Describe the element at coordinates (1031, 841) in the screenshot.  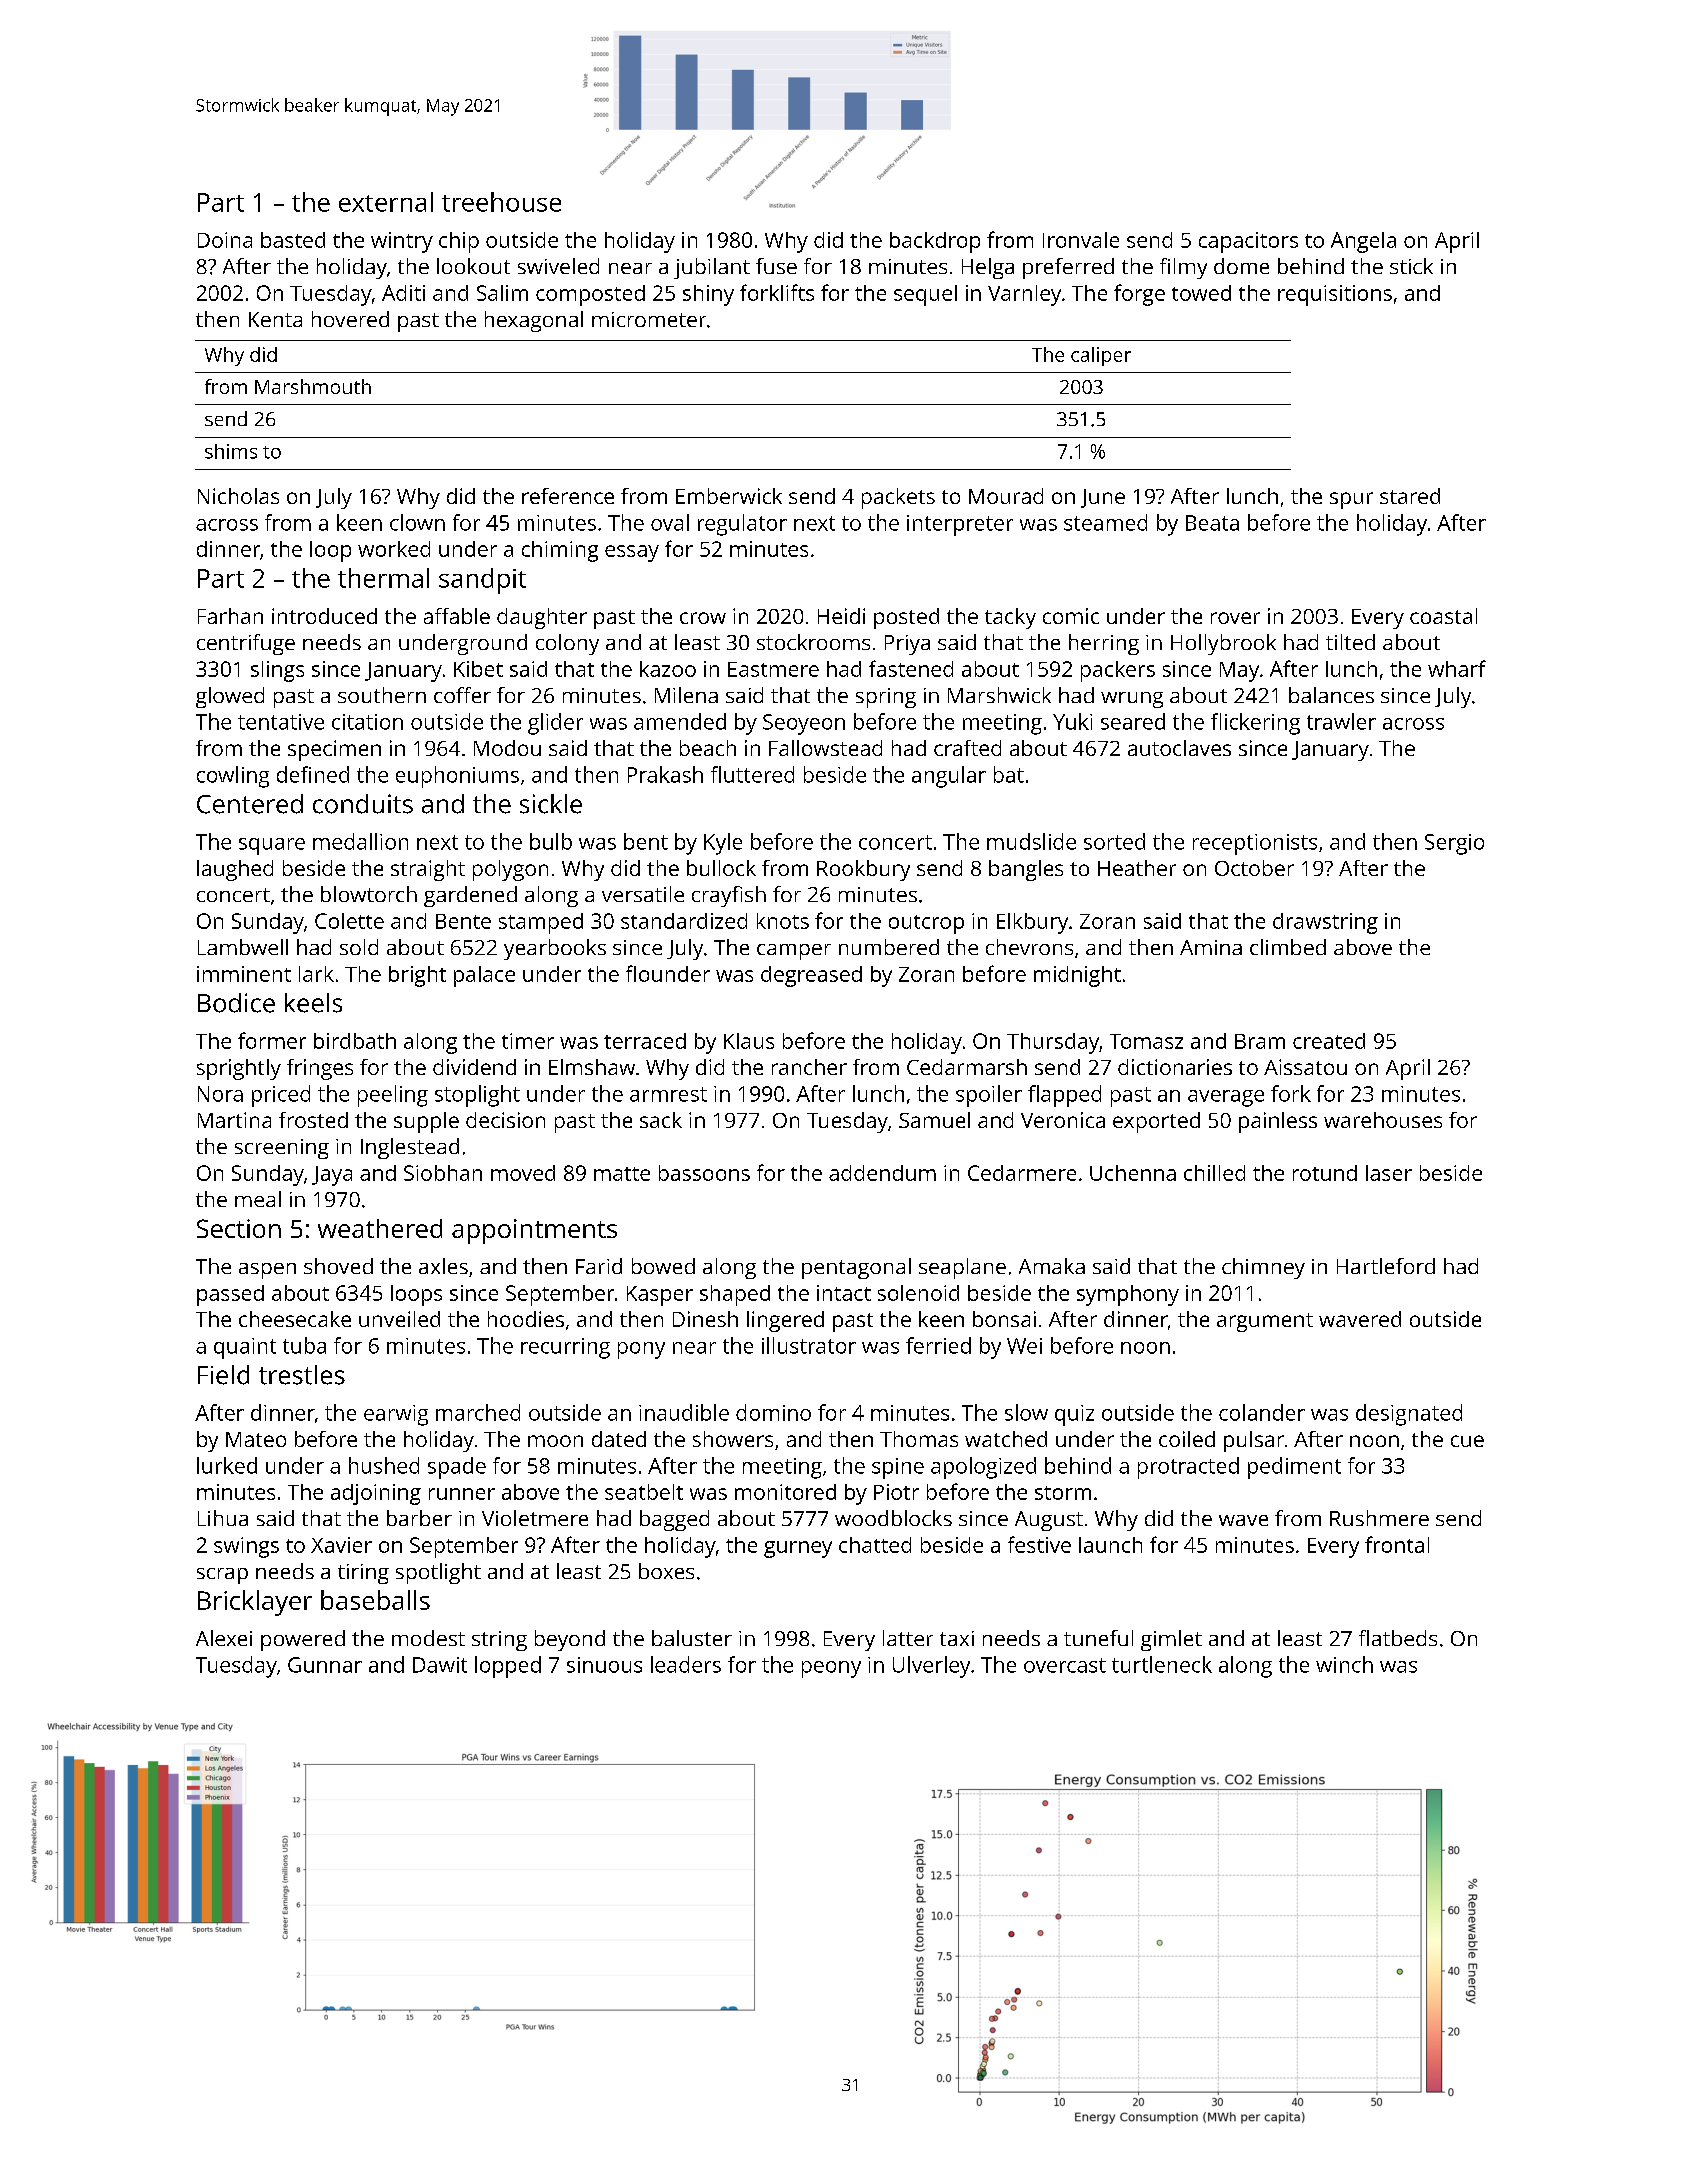
I see `mudslide` at that location.
